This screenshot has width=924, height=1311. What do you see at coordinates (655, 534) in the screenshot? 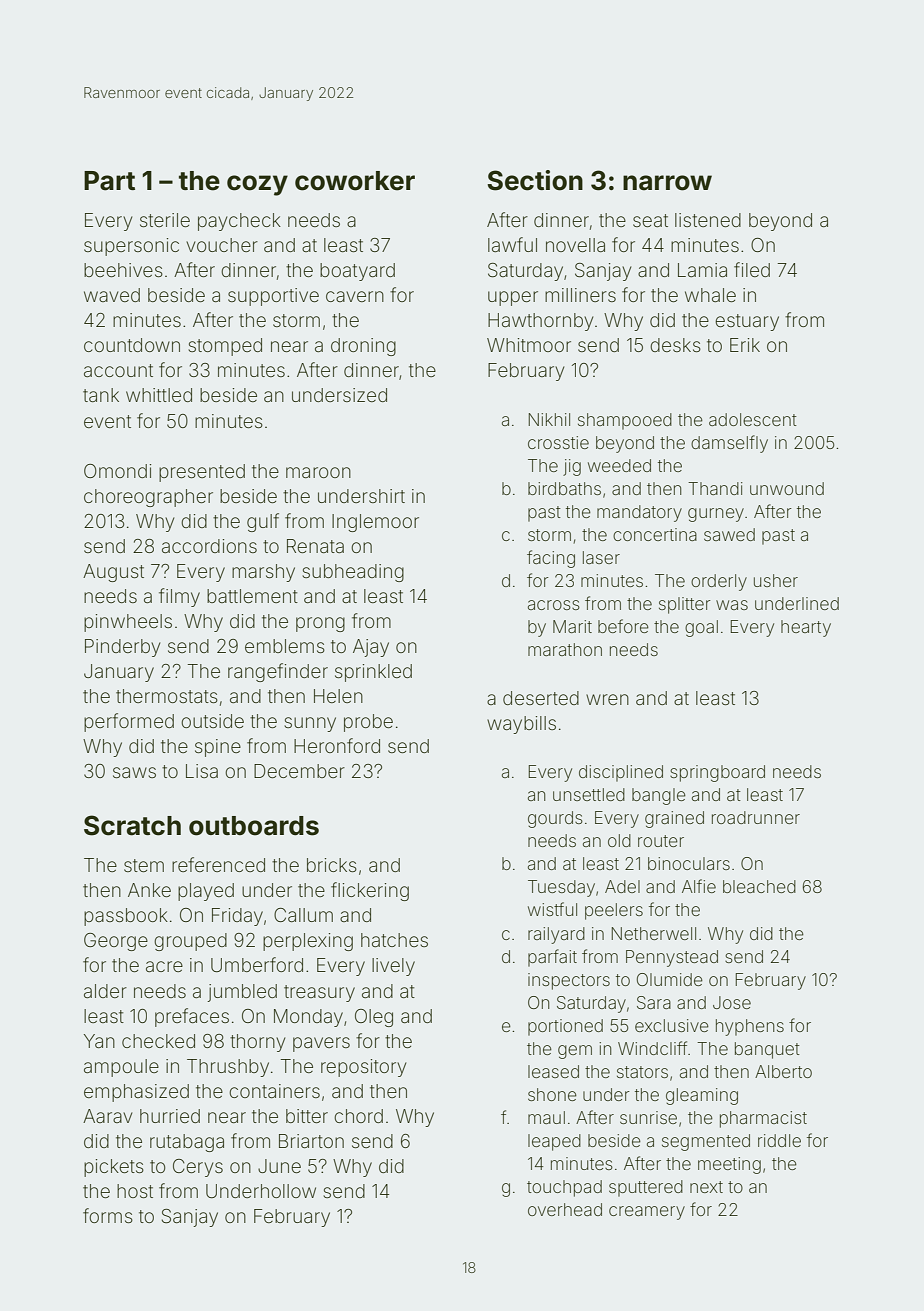
I see `concertina` at bounding box center [655, 534].
